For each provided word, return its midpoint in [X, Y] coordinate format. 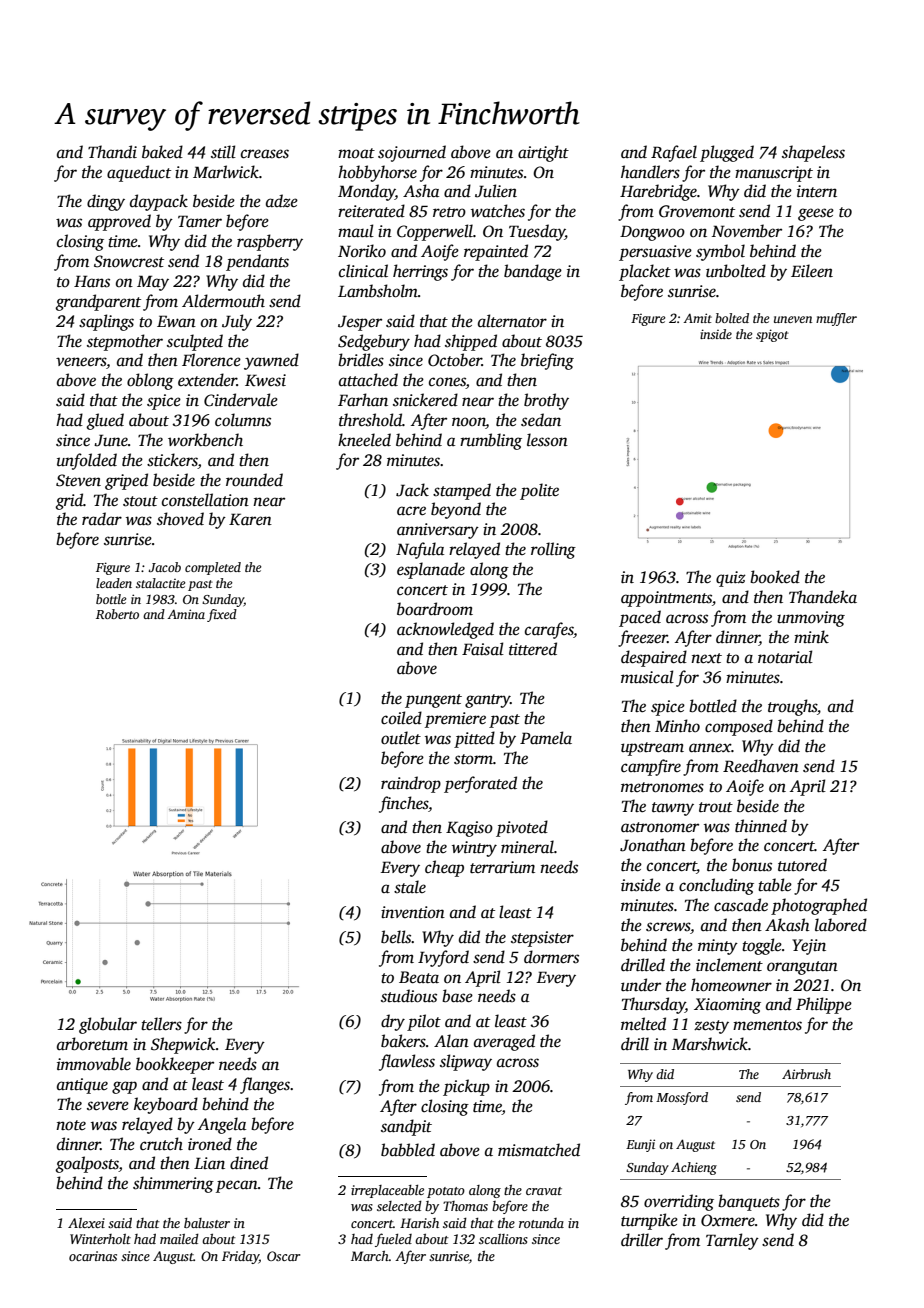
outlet [401, 738]
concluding [716, 886]
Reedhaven [761, 766]
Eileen [812, 271]
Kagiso [469, 829]
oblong [150, 381]
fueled [393, 1240]
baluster [207, 1223]
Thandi [112, 151]
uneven [793, 319]
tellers [161, 1024]
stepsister [542, 939]
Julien [496, 191]
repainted [496, 252]
